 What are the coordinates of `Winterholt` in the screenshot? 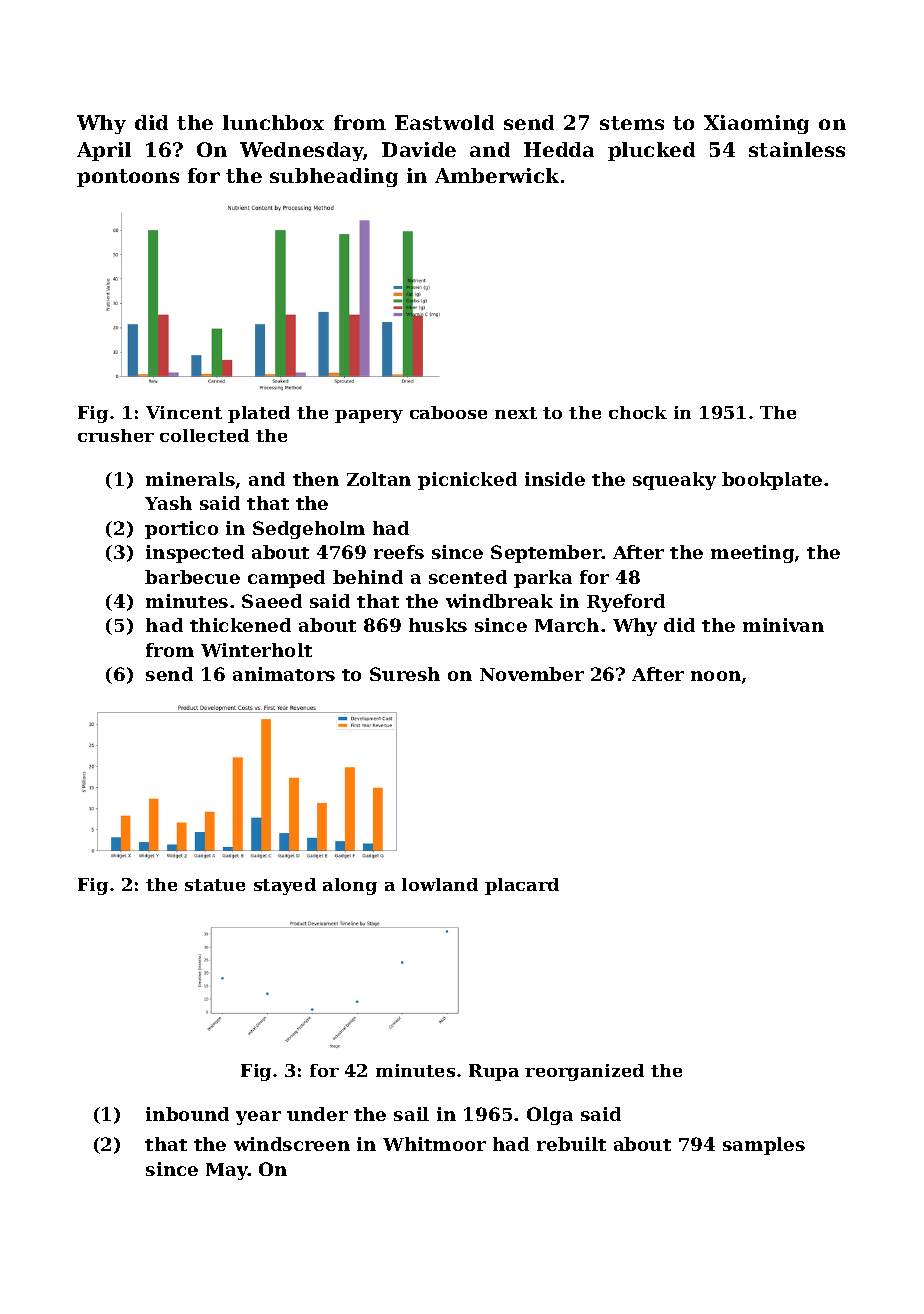 It's located at (256, 650).
